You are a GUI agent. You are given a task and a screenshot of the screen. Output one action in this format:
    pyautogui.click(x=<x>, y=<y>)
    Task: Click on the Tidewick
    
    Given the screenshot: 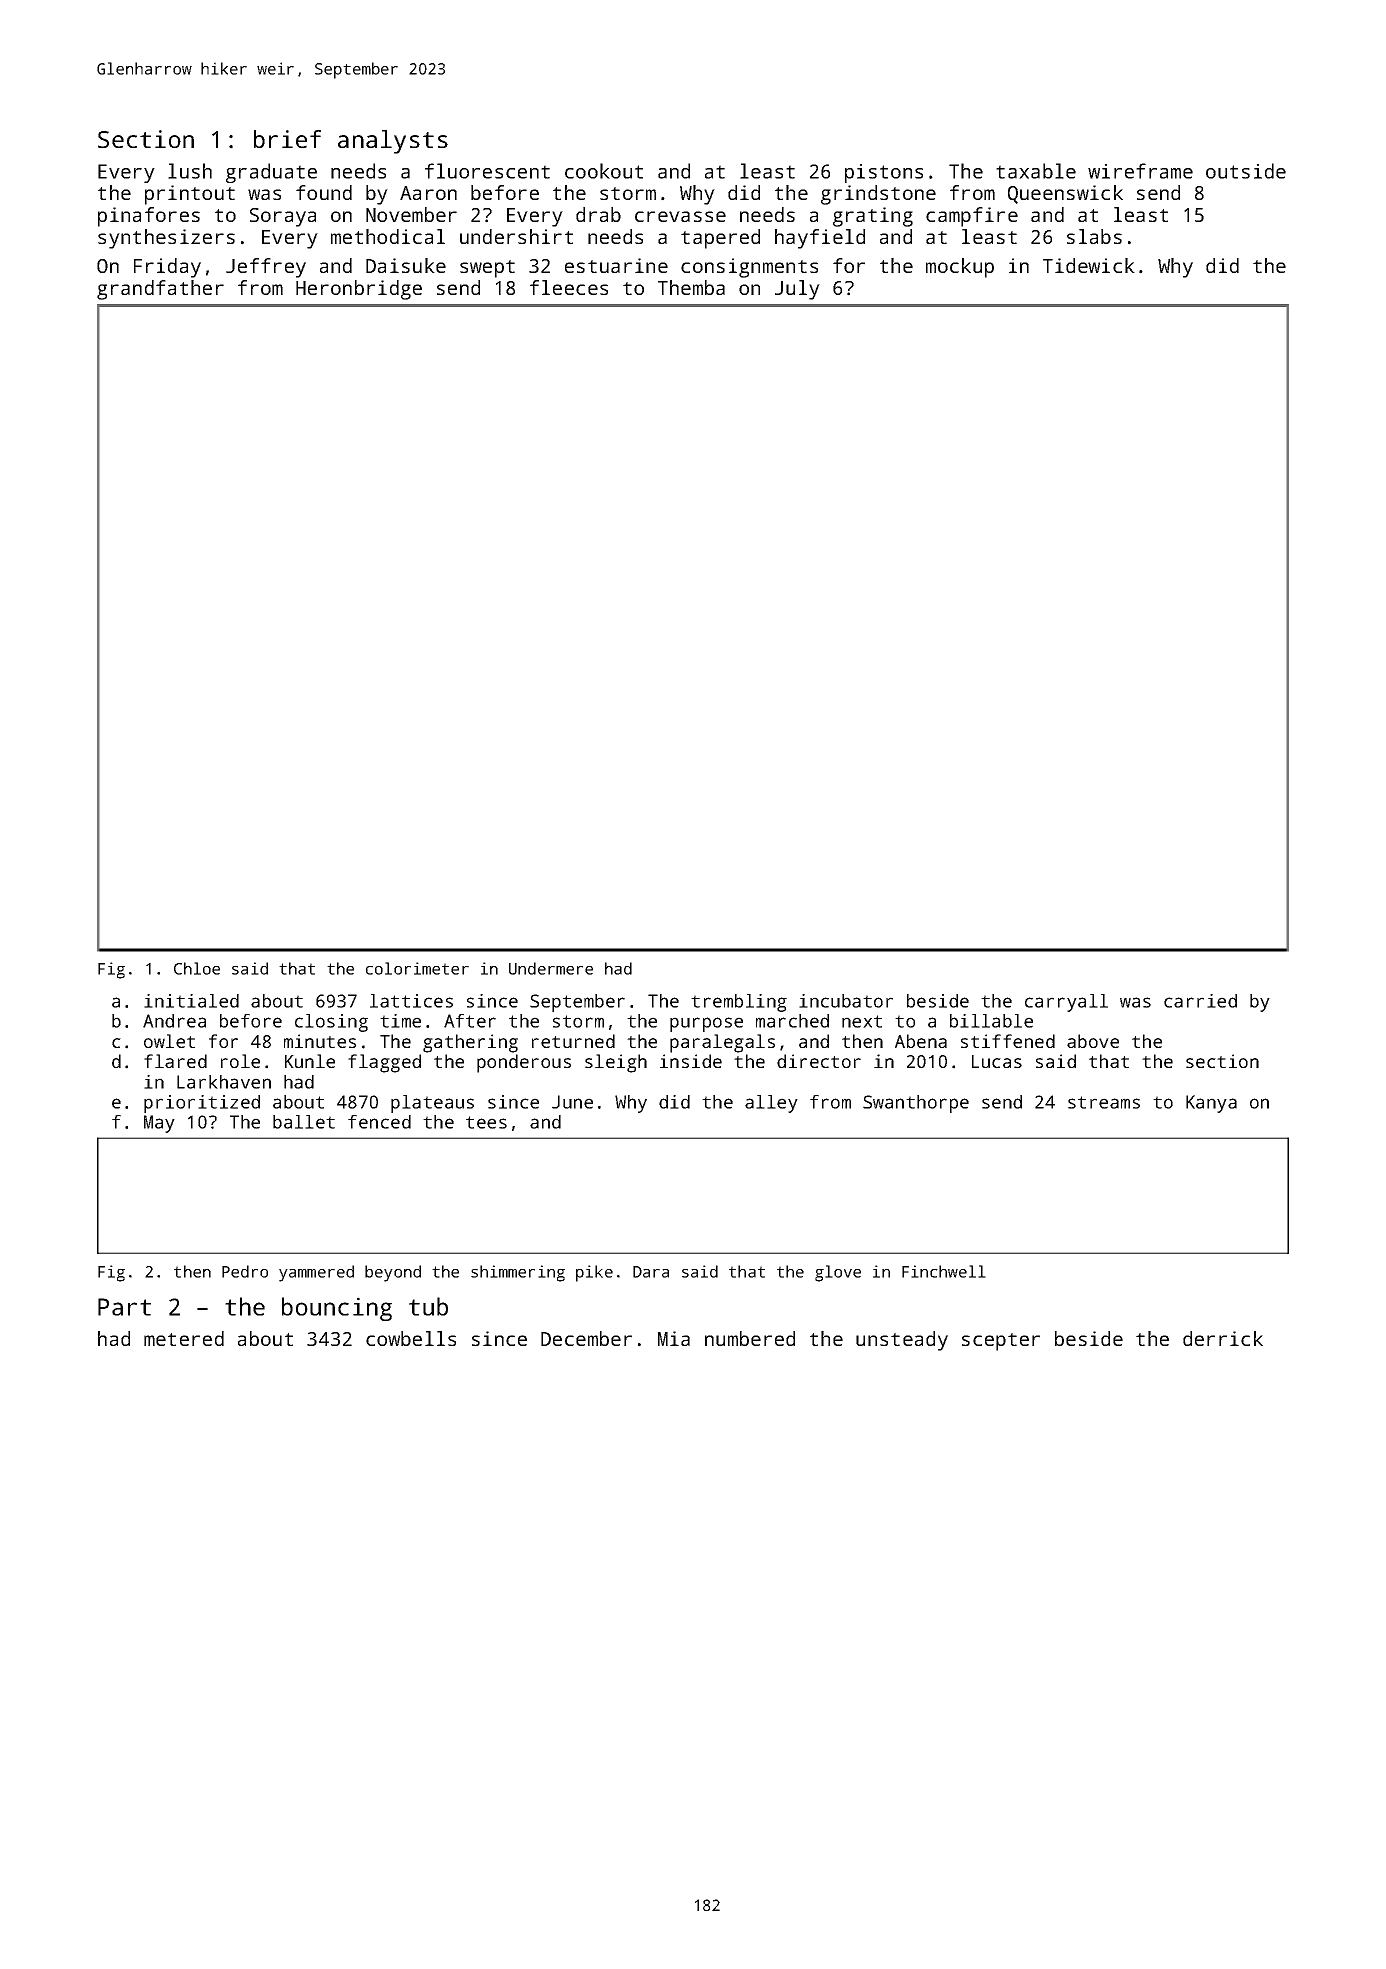 What is the action you would take?
    pyautogui.click(x=1089, y=265)
